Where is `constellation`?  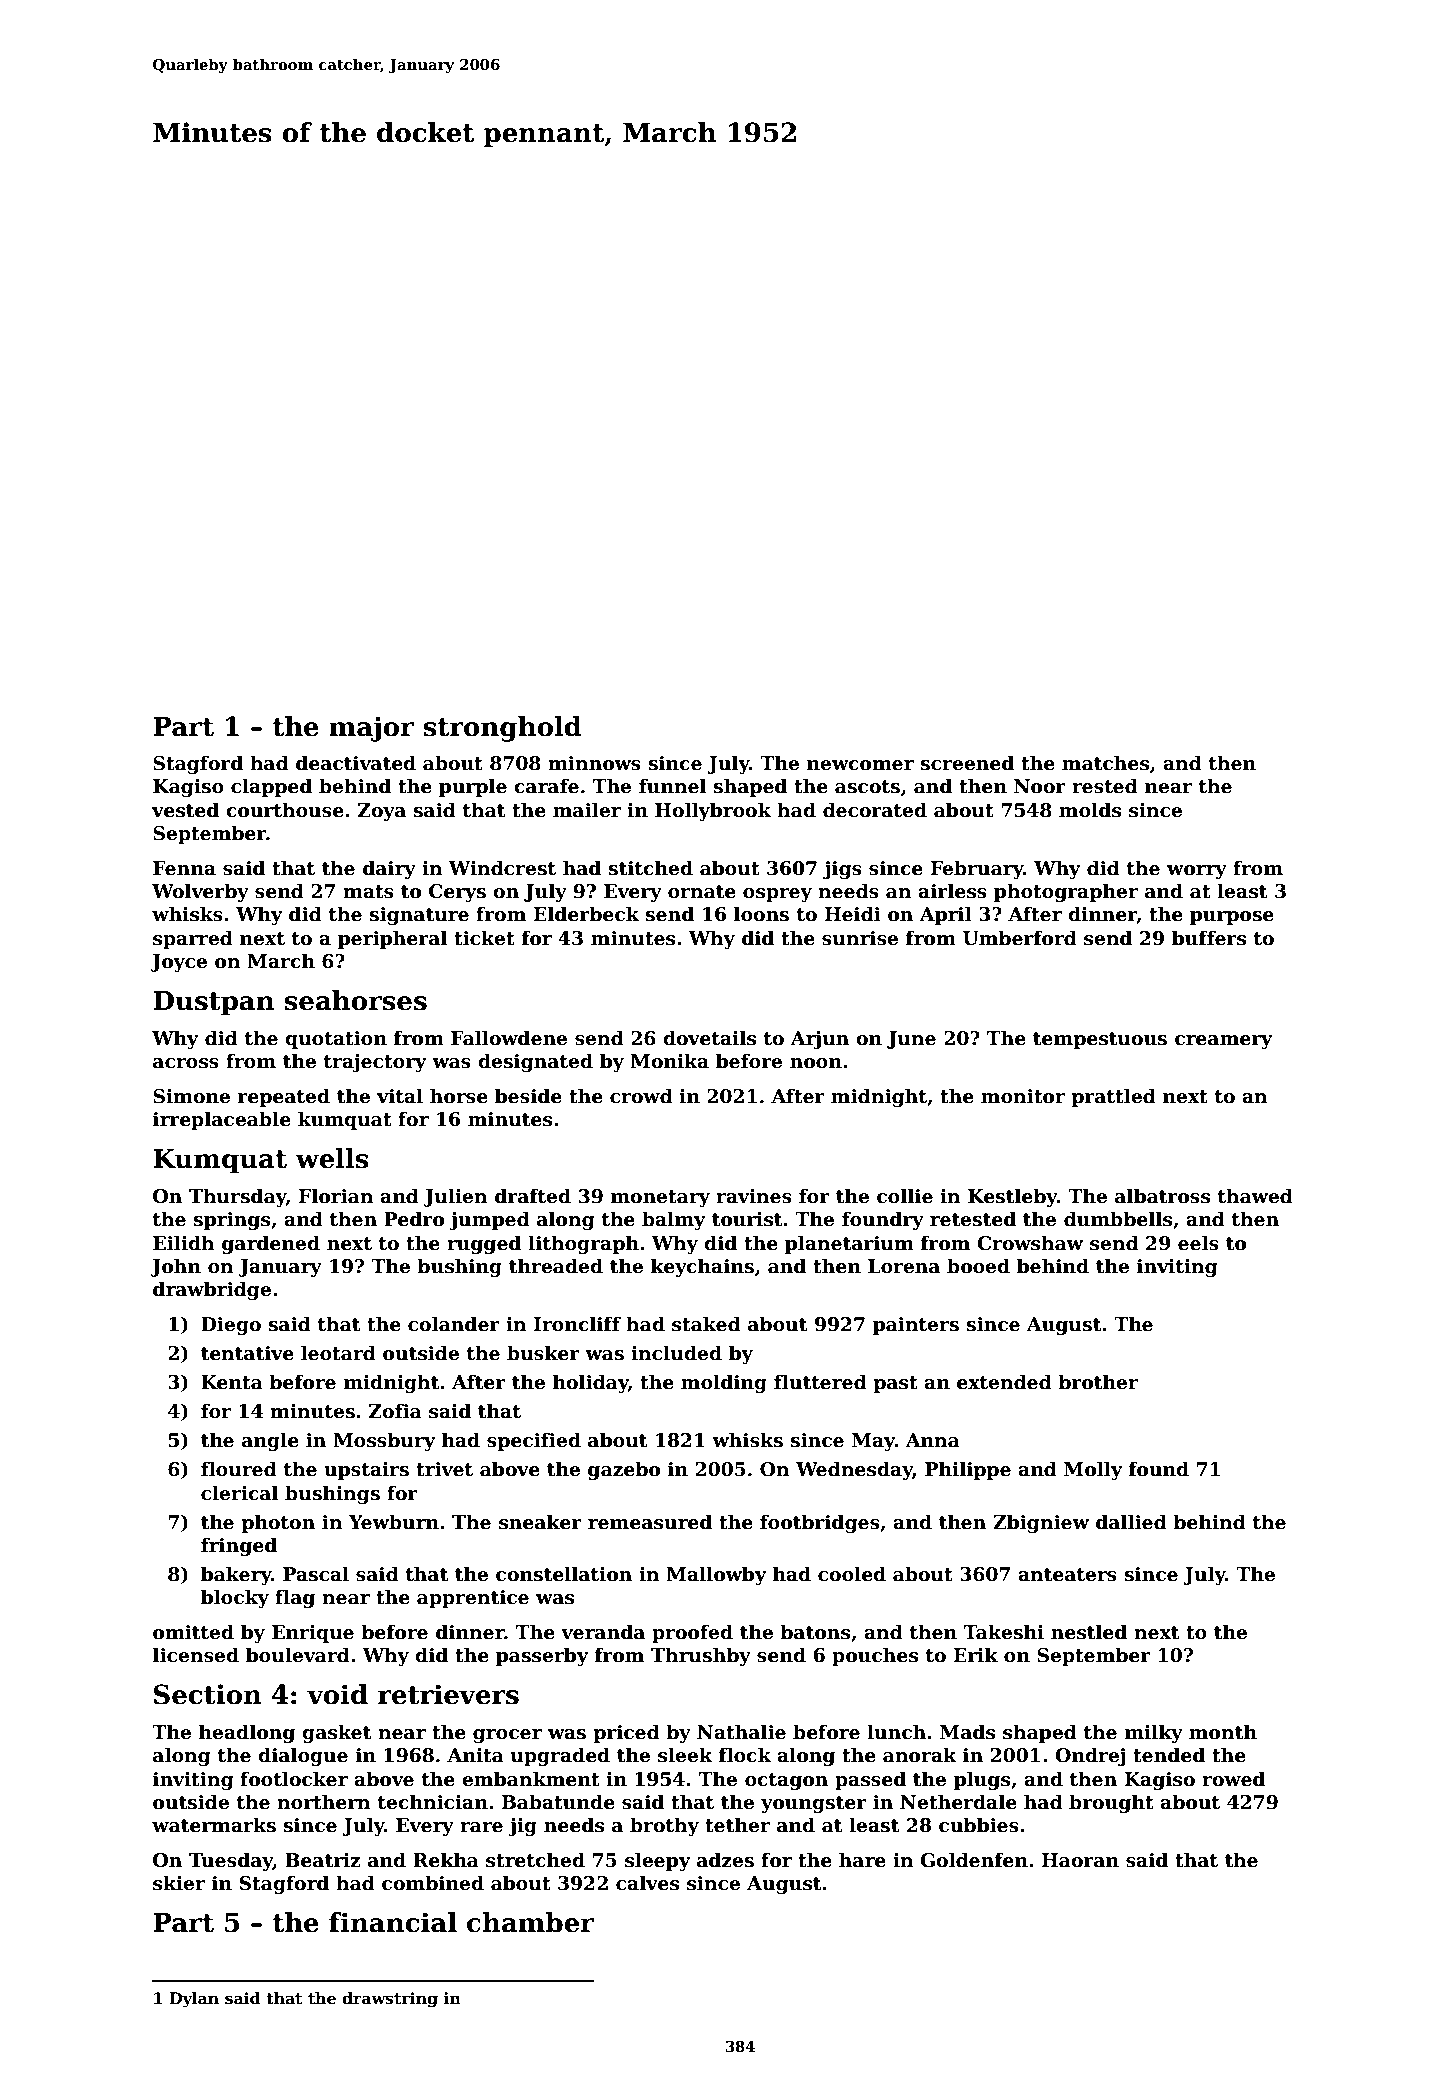
constellation is located at coordinates (564, 1574).
